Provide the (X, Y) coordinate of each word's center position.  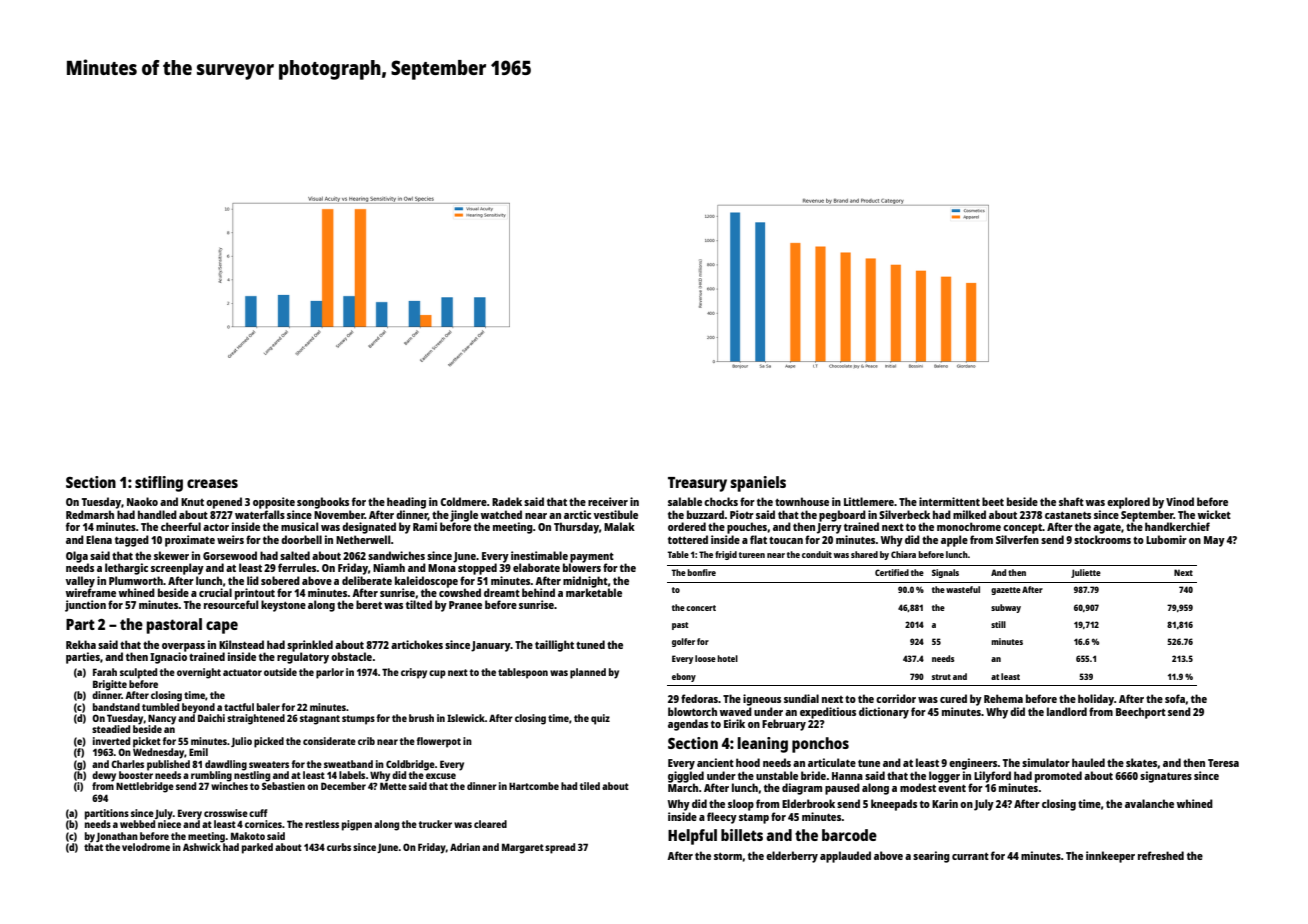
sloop (741, 805)
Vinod (1180, 501)
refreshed (1161, 855)
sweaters (269, 764)
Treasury (697, 484)
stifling (159, 484)
